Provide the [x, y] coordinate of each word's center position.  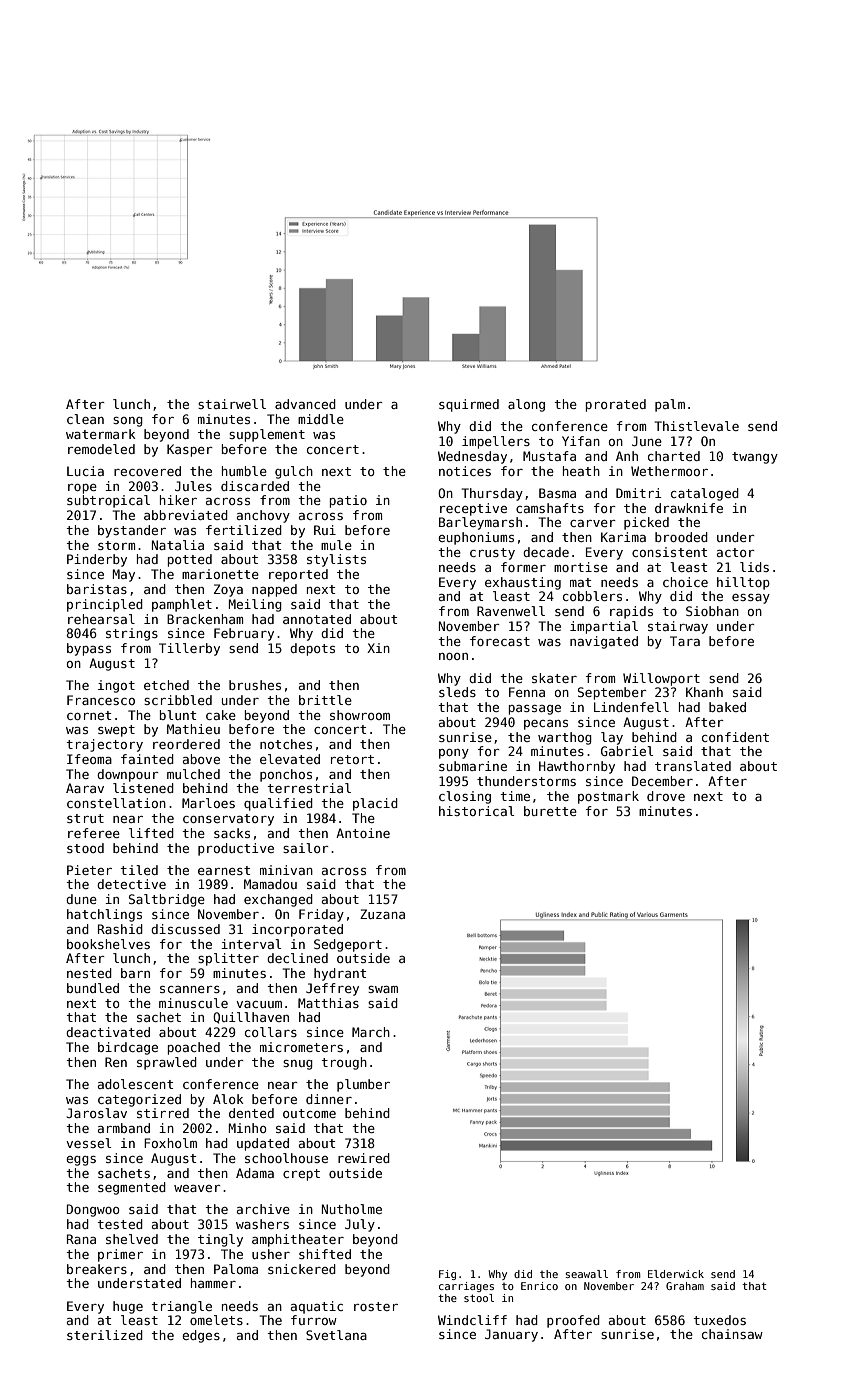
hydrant [340, 974]
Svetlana [336, 1335]
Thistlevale [697, 426]
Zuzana [382, 914]
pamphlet [182, 605]
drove [666, 796]
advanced [305, 404]
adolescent [135, 1084]
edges [201, 1336]
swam [383, 989]
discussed [185, 929]
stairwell [232, 404]
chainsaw [732, 1334]
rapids [631, 612]
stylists [336, 560]
